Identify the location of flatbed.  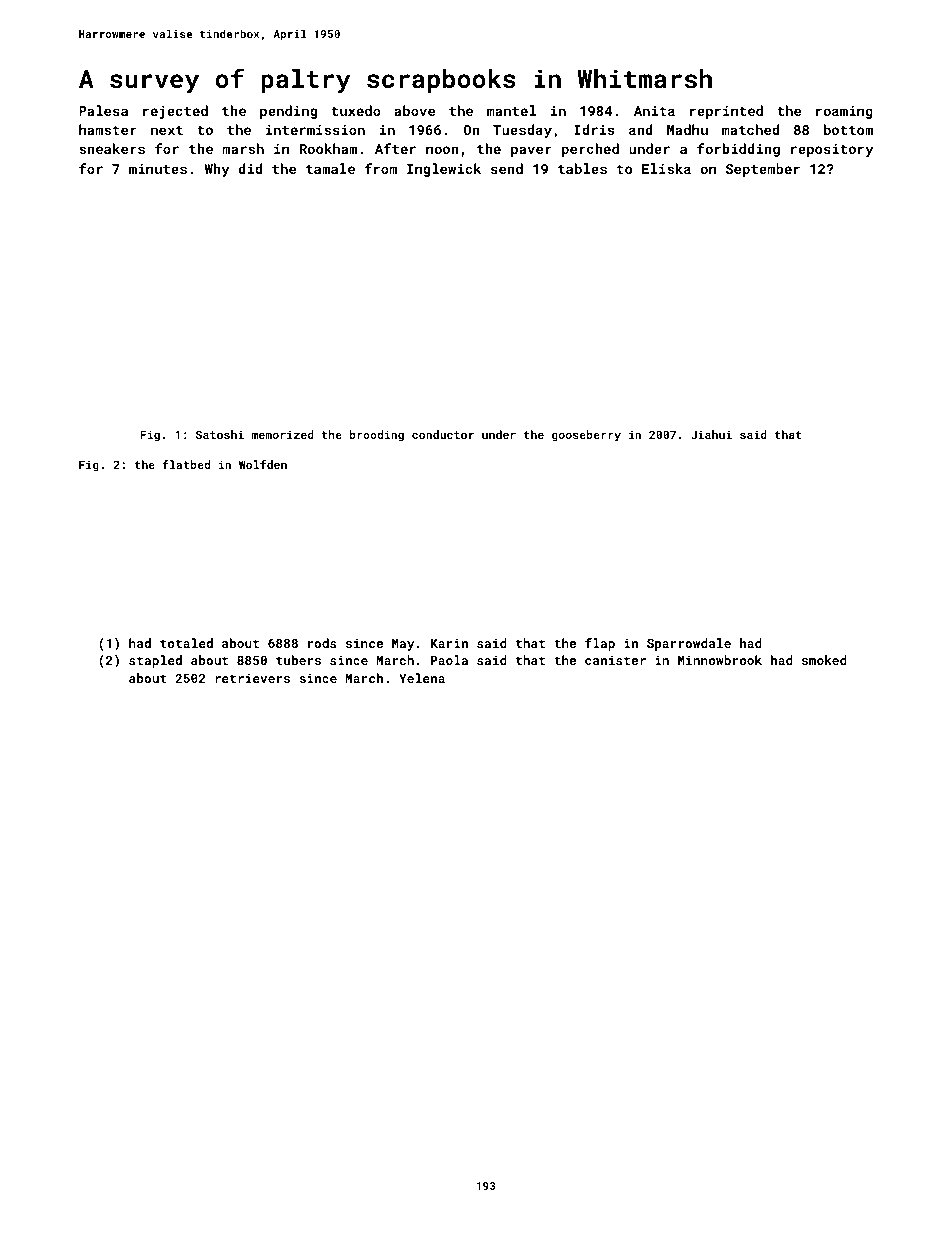
(186, 464).
